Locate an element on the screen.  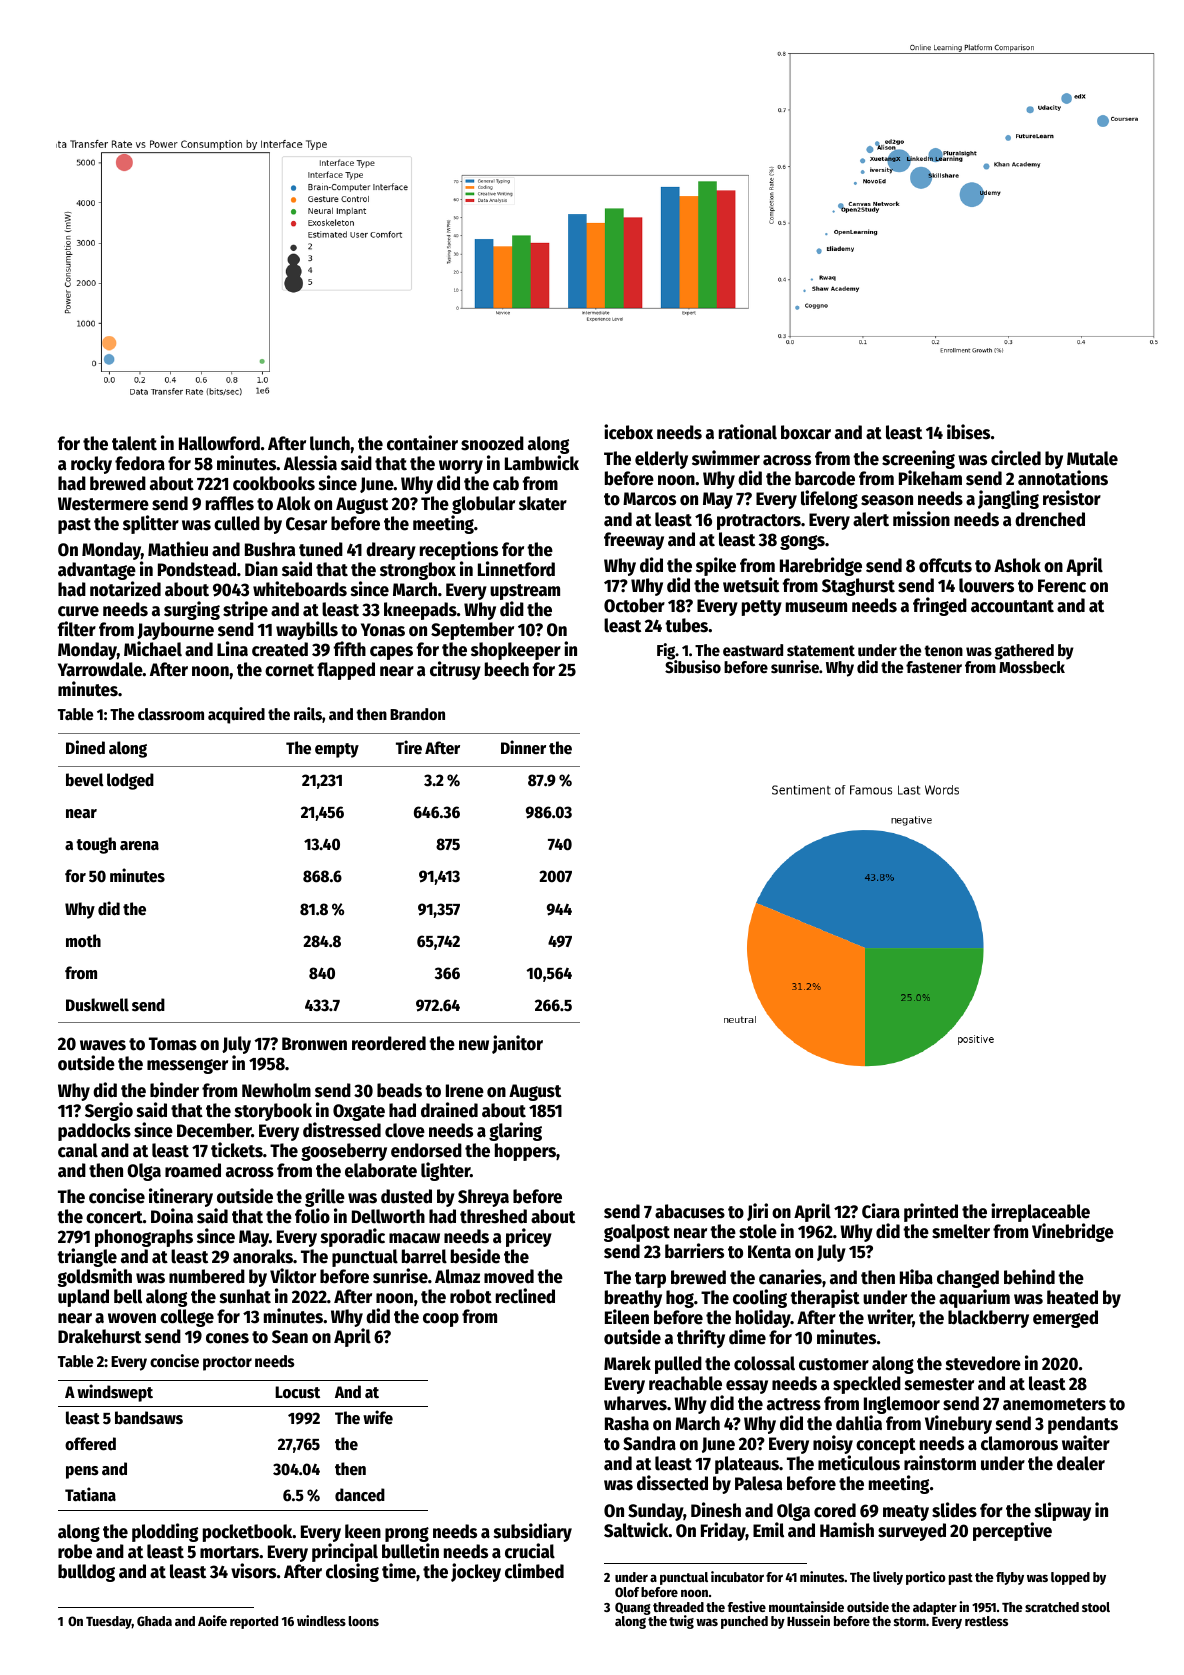
reported is located at coordinates (254, 1622).
